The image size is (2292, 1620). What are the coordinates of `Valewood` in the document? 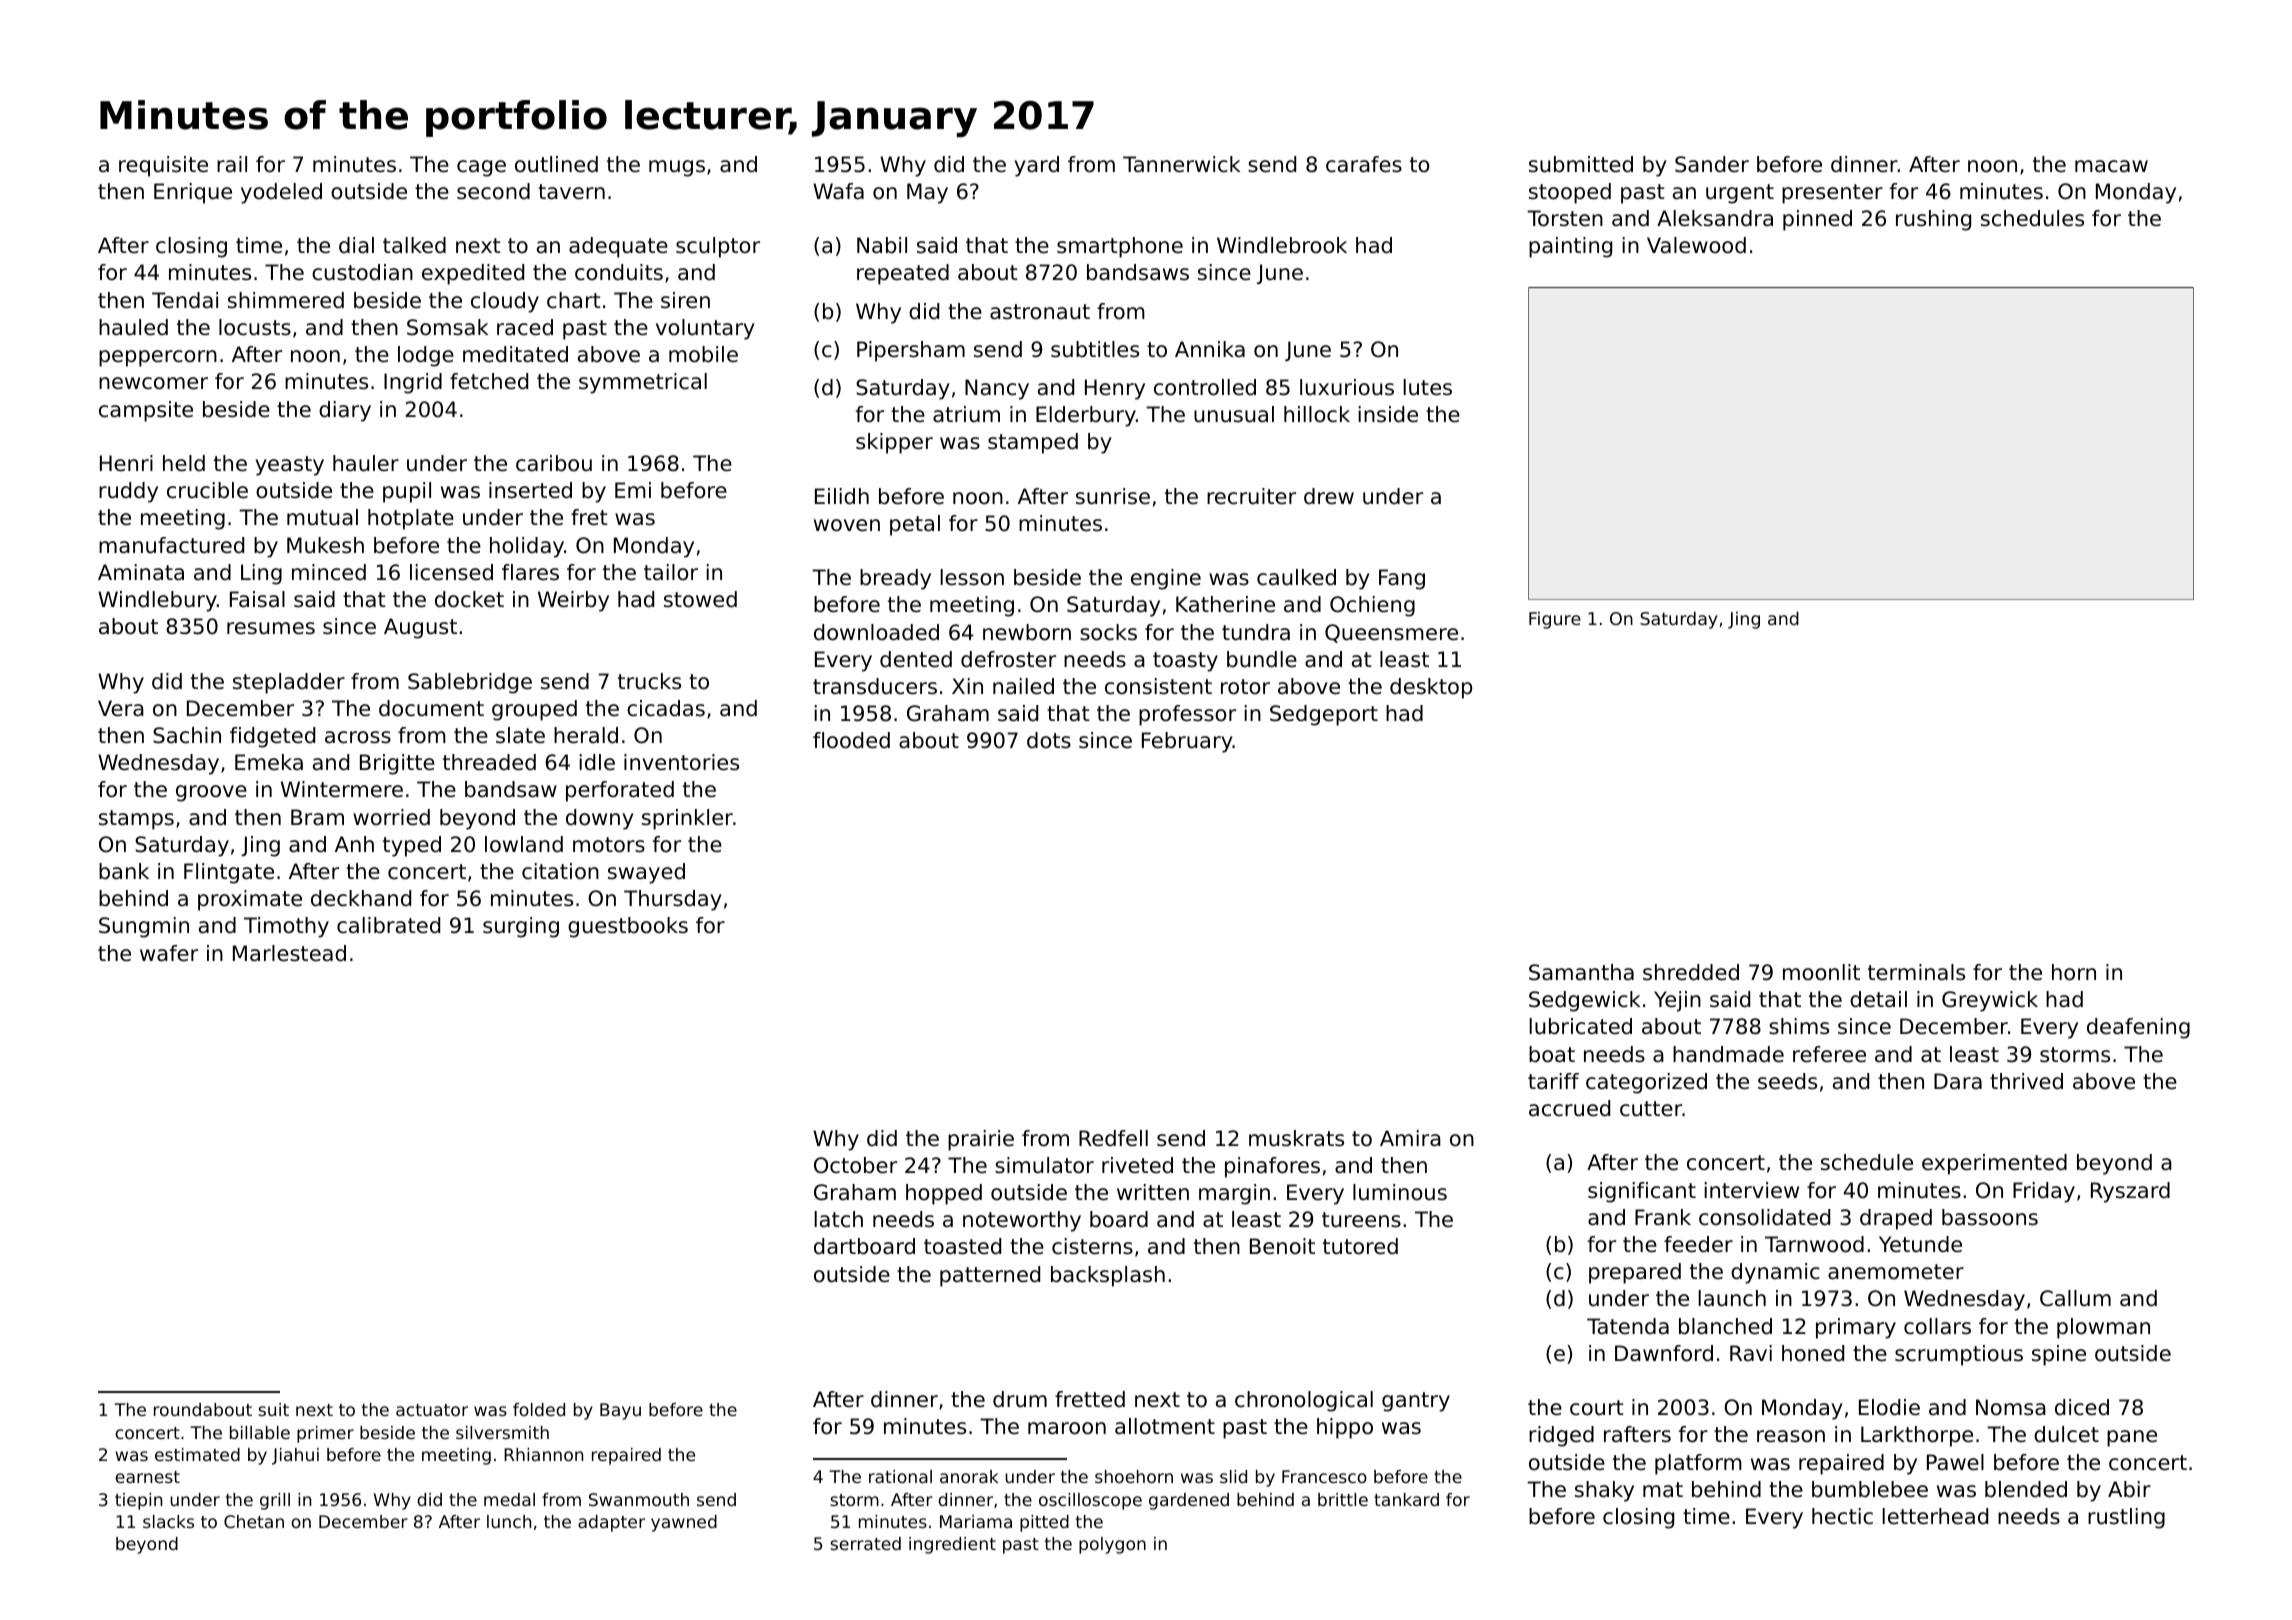 It's located at (1696, 245).
